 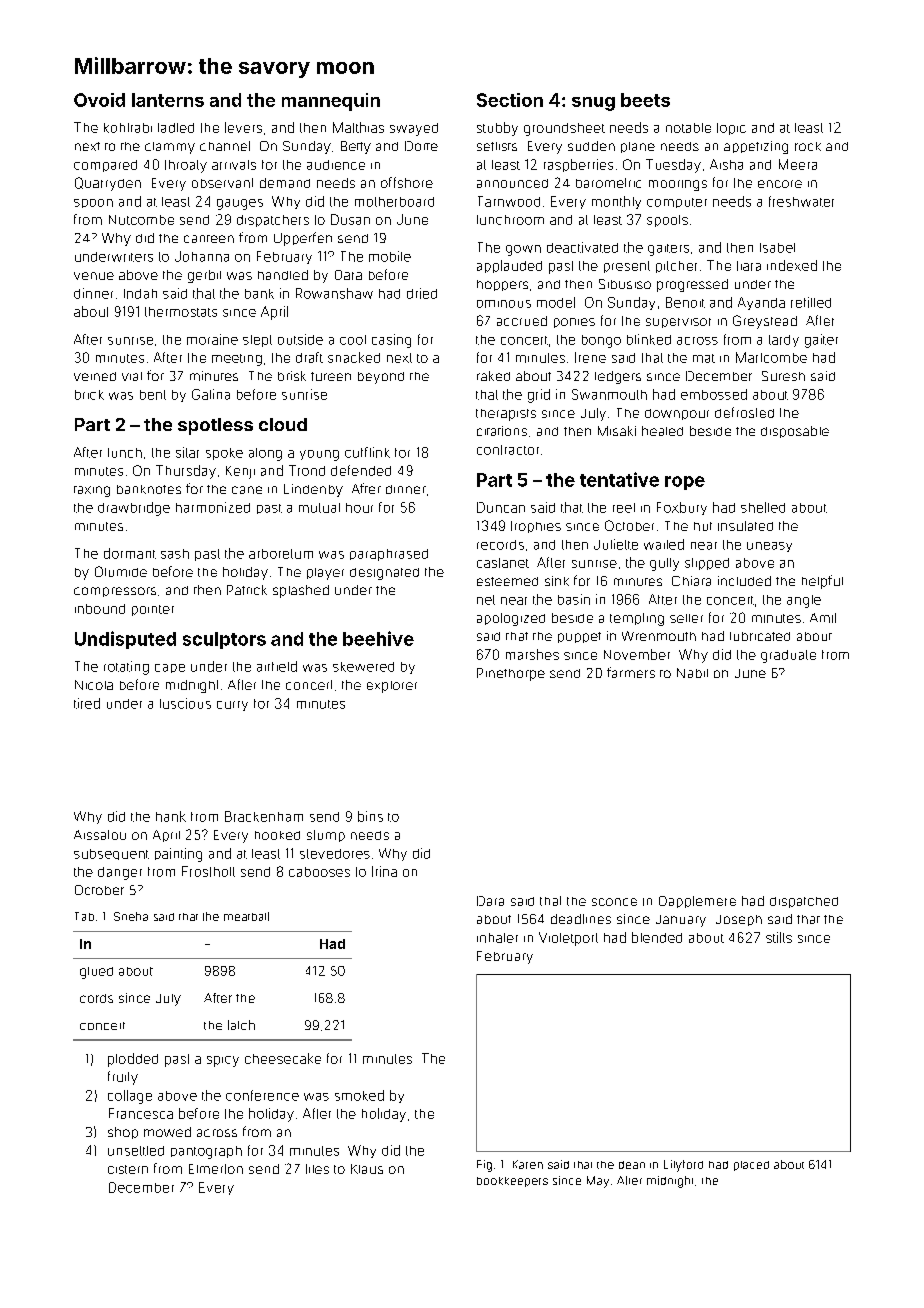 I want to click on Foxbury, so click(x=682, y=508).
